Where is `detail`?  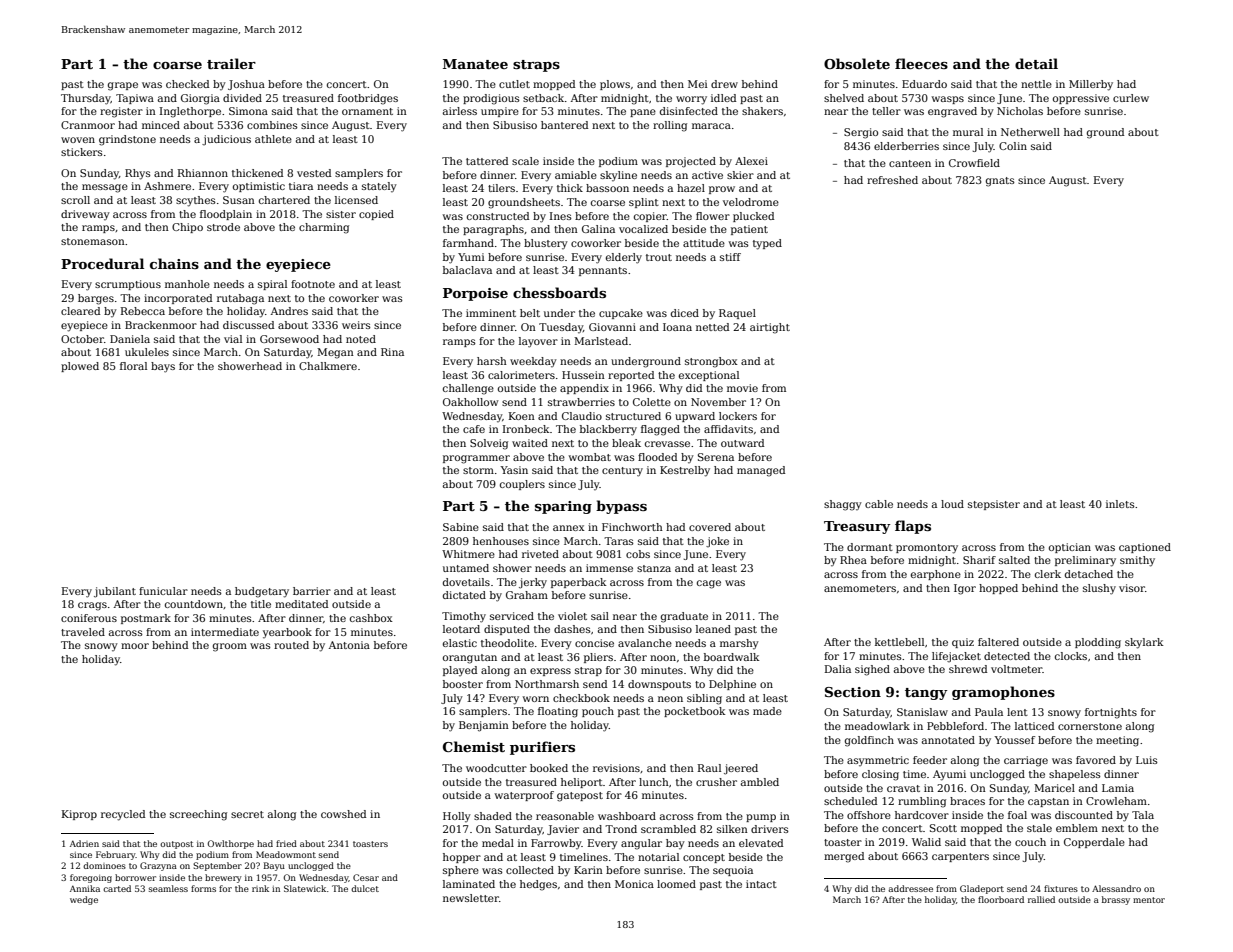 detail is located at coordinates (1036, 63).
